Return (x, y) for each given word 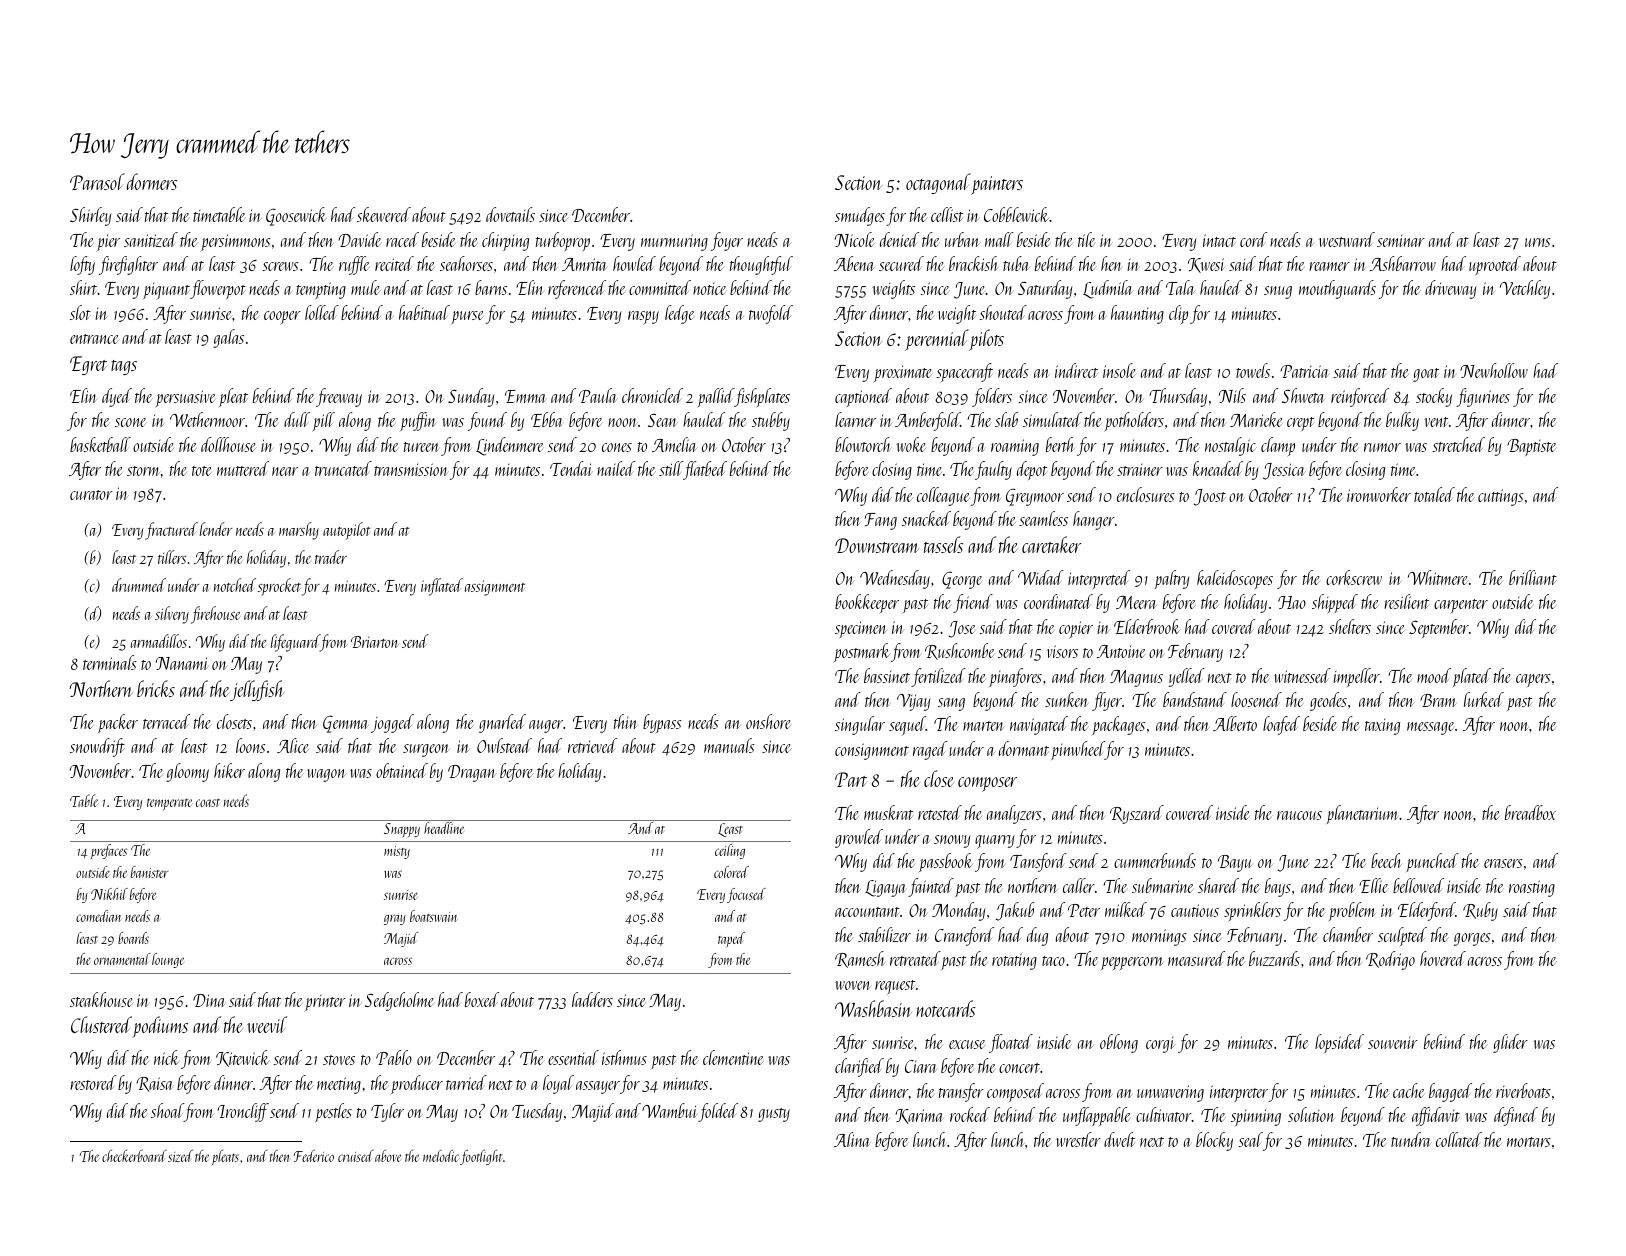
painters (997, 185)
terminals (110, 662)
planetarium (1362, 814)
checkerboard (134, 1156)
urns (1538, 242)
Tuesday (537, 1112)
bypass (662, 723)
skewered (384, 214)
